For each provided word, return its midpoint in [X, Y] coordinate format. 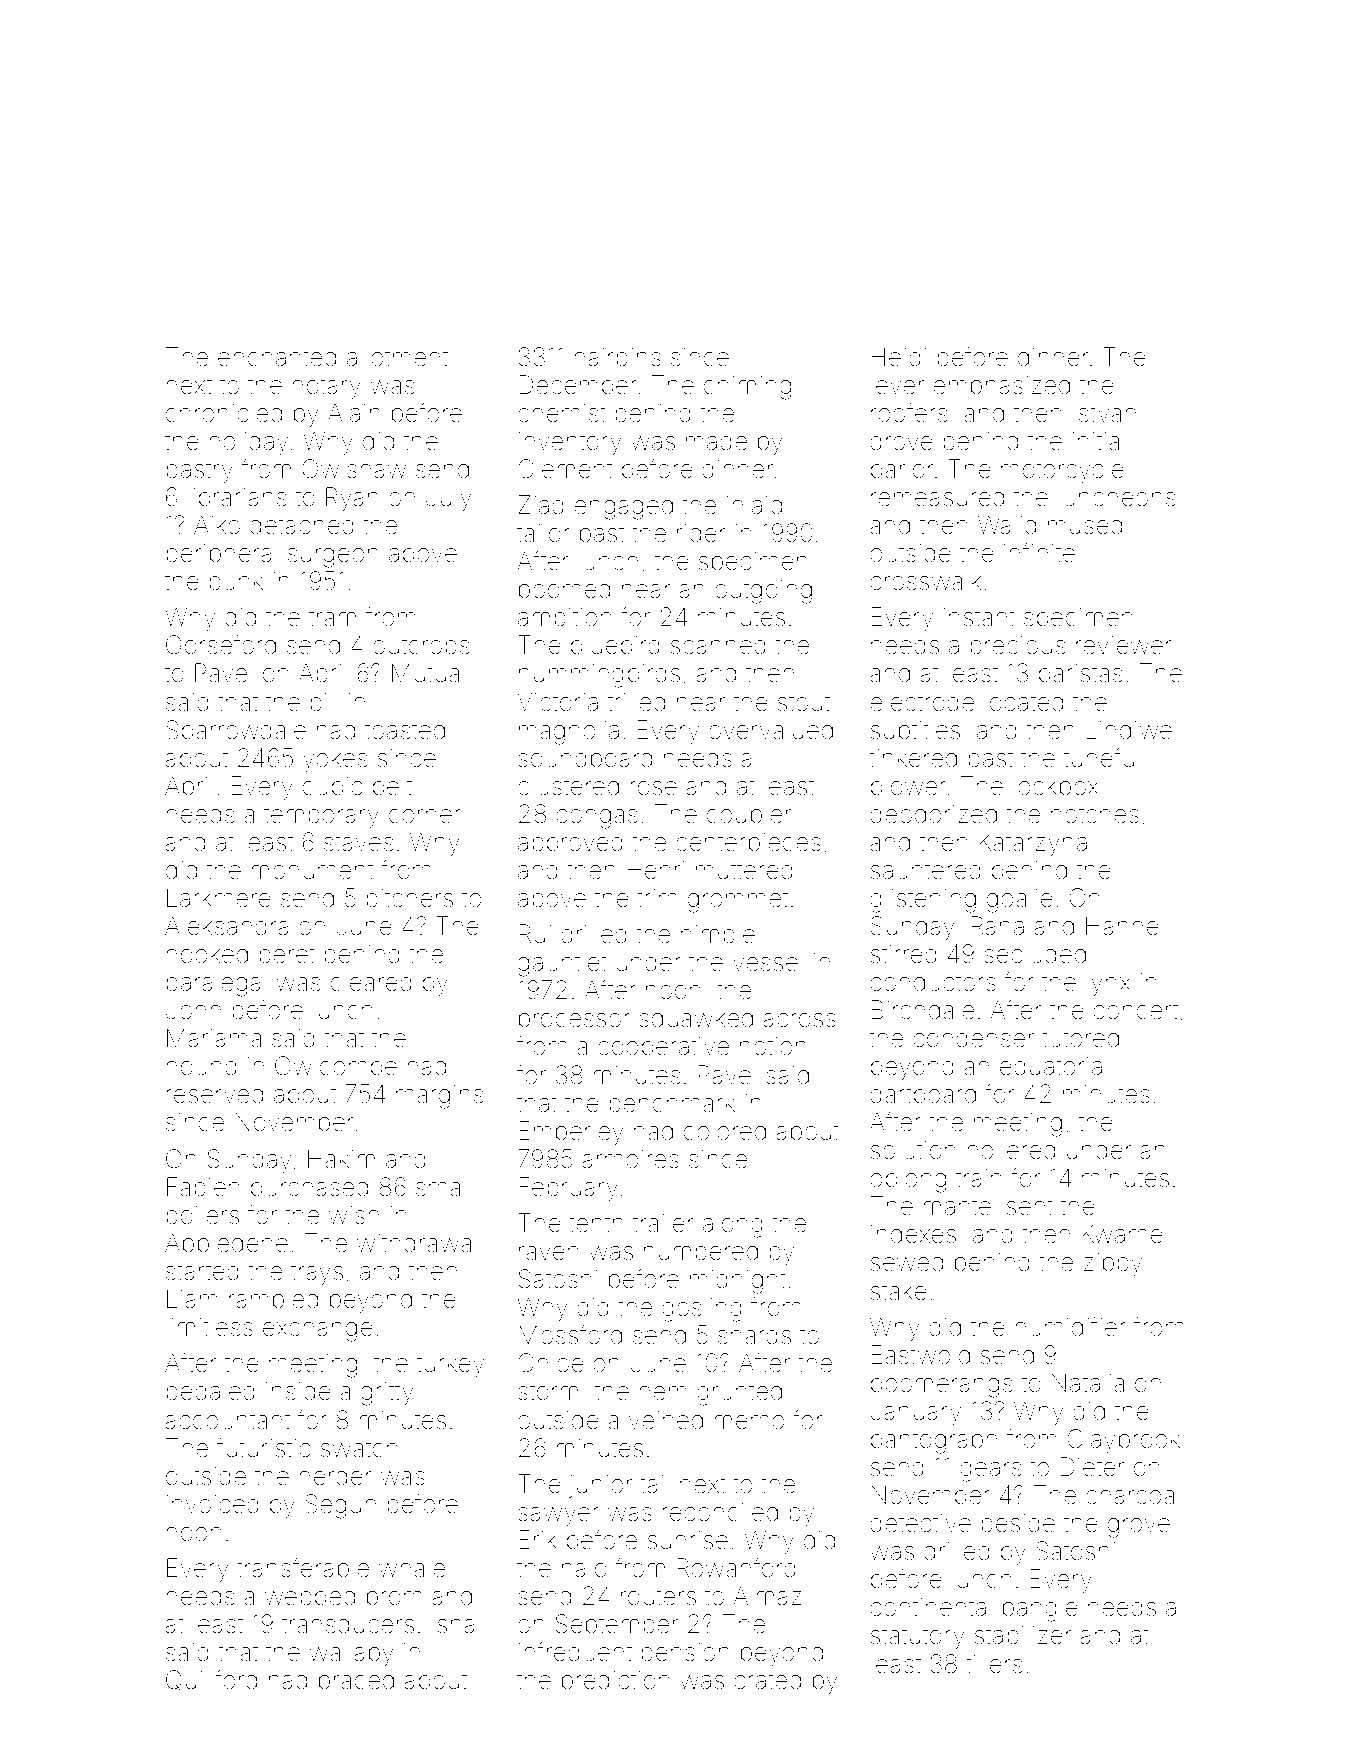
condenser [973, 1038]
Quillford [211, 1680]
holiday [248, 443]
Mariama [214, 1038]
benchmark [672, 1103]
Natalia [1088, 1383]
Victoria [558, 702]
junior [600, 1486]
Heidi [899, 357]
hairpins [617, 359]
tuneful [1101, 757]
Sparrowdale [236, 732]
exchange [318, 1330]
